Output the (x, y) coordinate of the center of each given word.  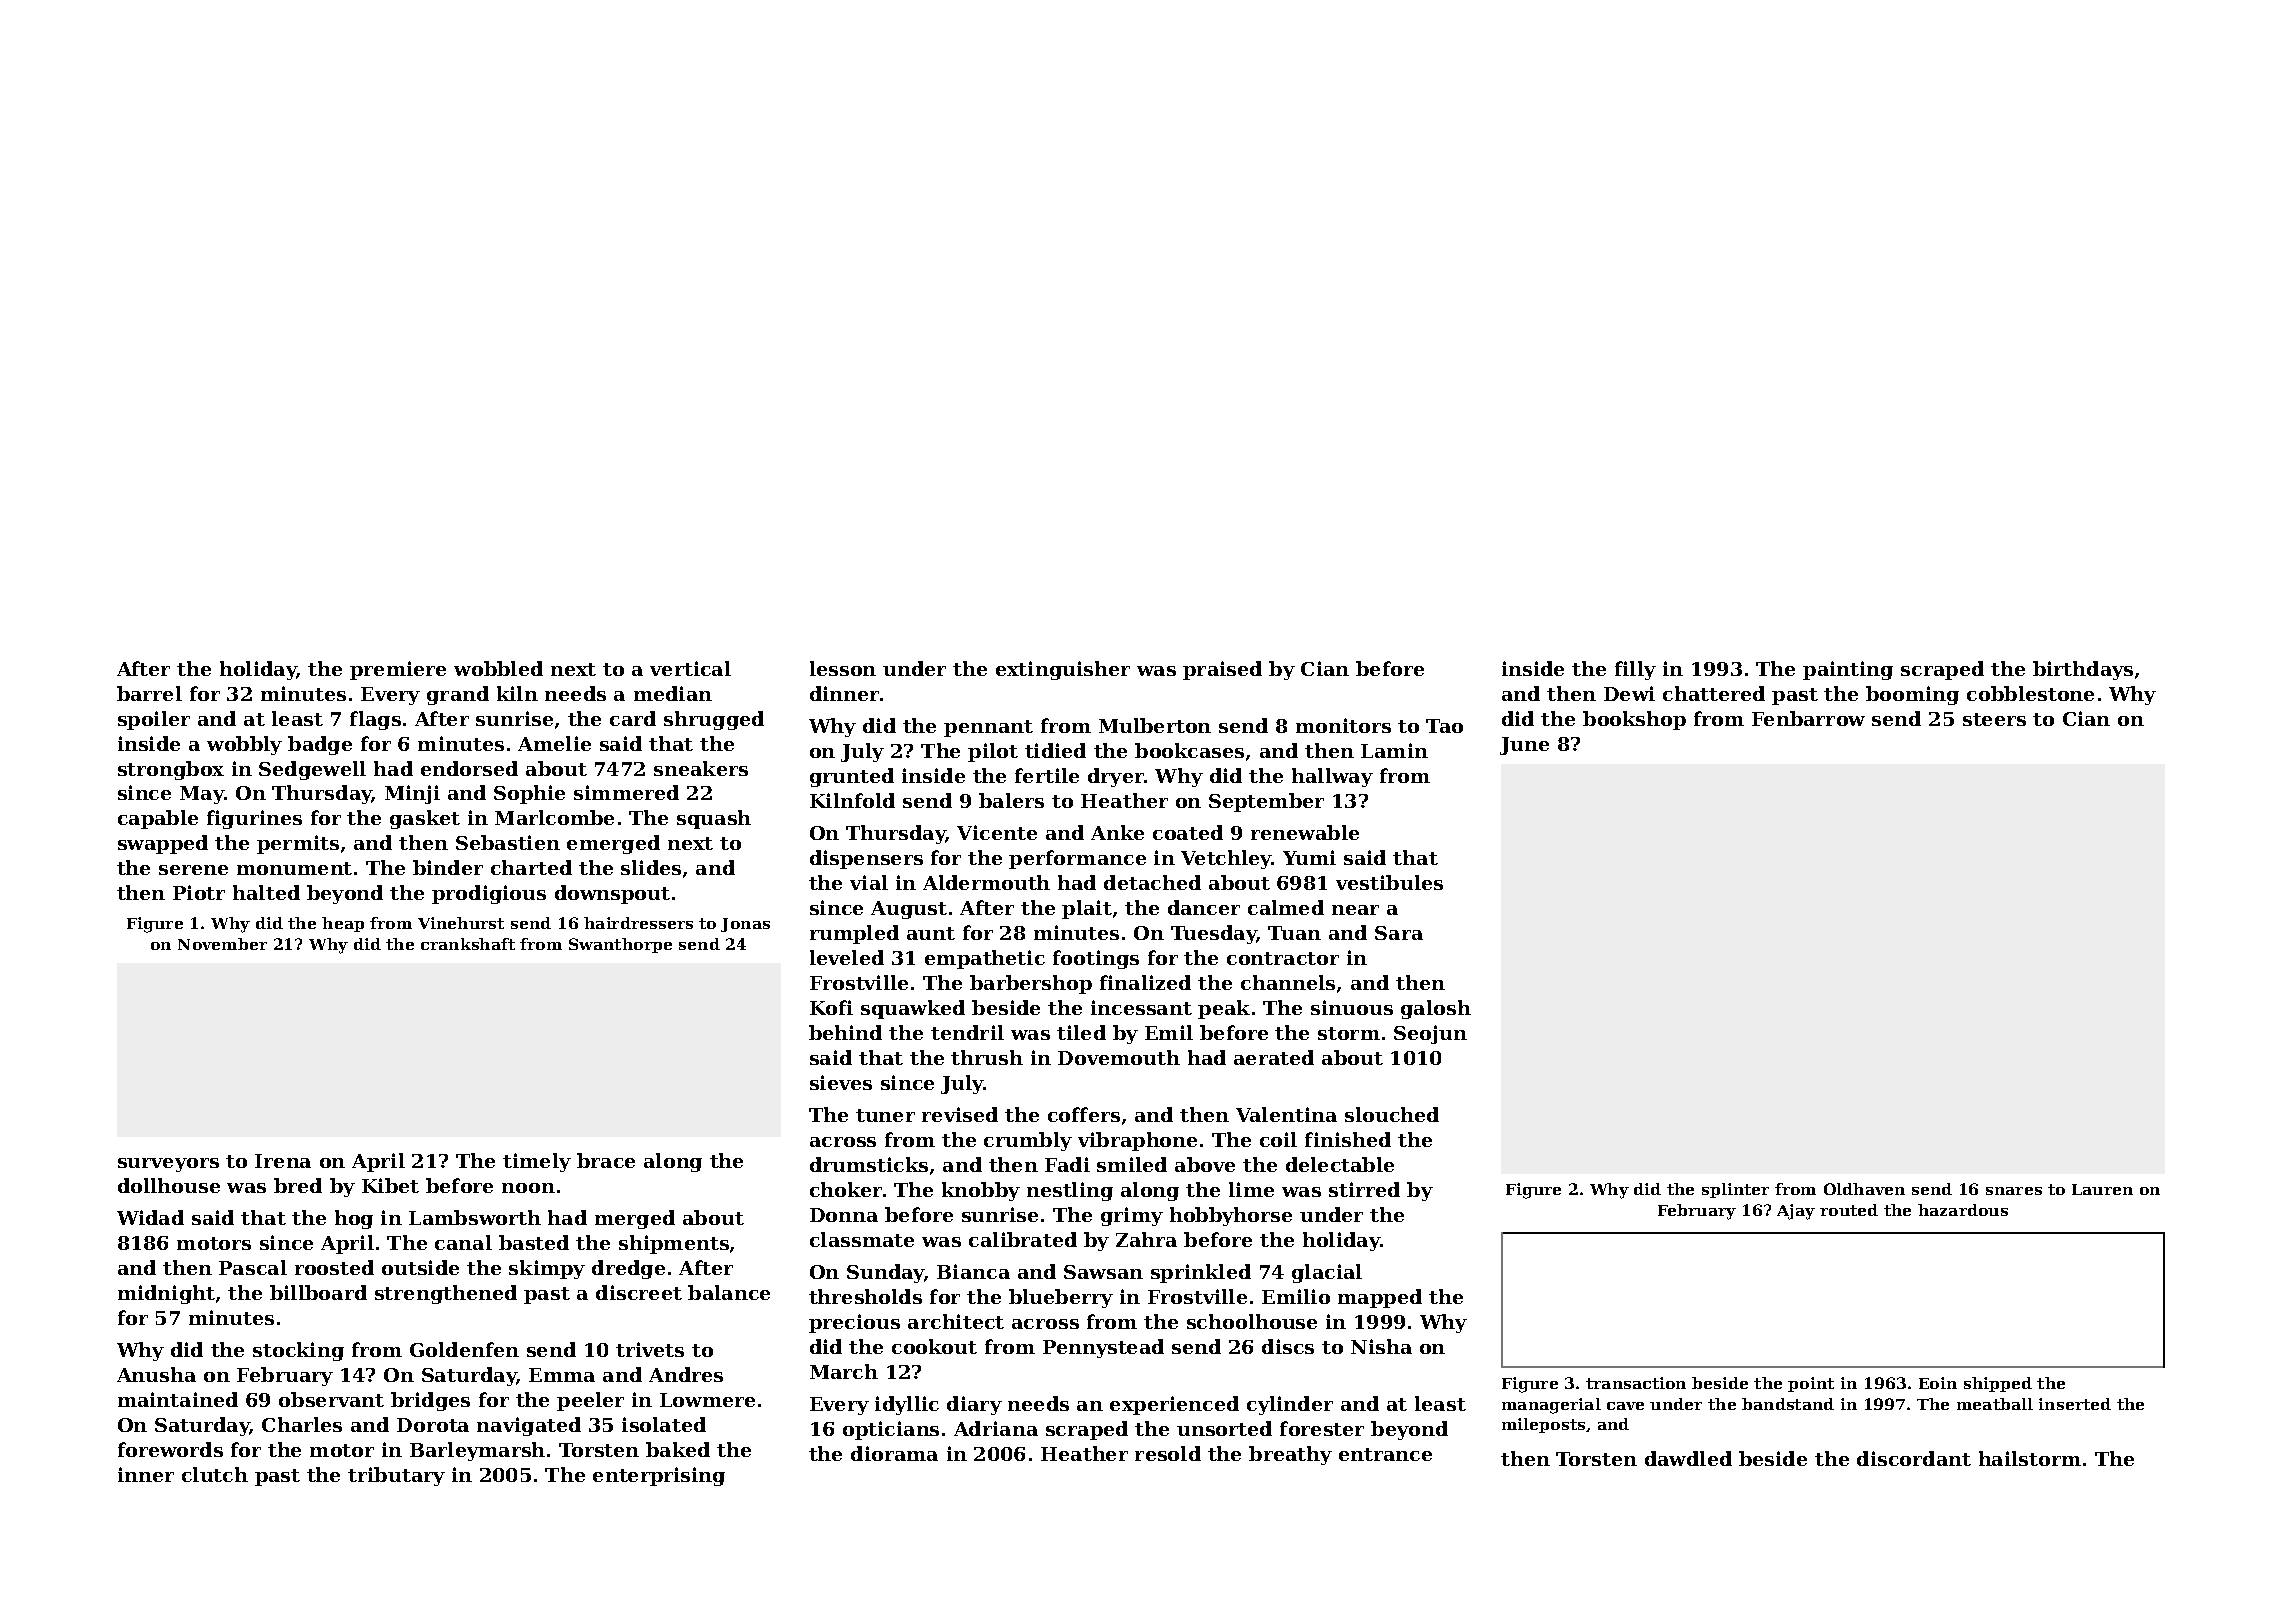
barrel (149, 693)
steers (1994, 719)
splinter (1735, 1190)
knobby (981, 1191)
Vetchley (1226, 859)
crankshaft (468, 944)
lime (1251, 1189)
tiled (1081, 1032)
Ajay (1796, 1212)
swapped (163, 844)
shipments (674, 1244)
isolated (664, 1424)
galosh (1436, 1009)
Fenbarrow (1808, 718)
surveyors (168, 1165)
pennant (988, 728)
